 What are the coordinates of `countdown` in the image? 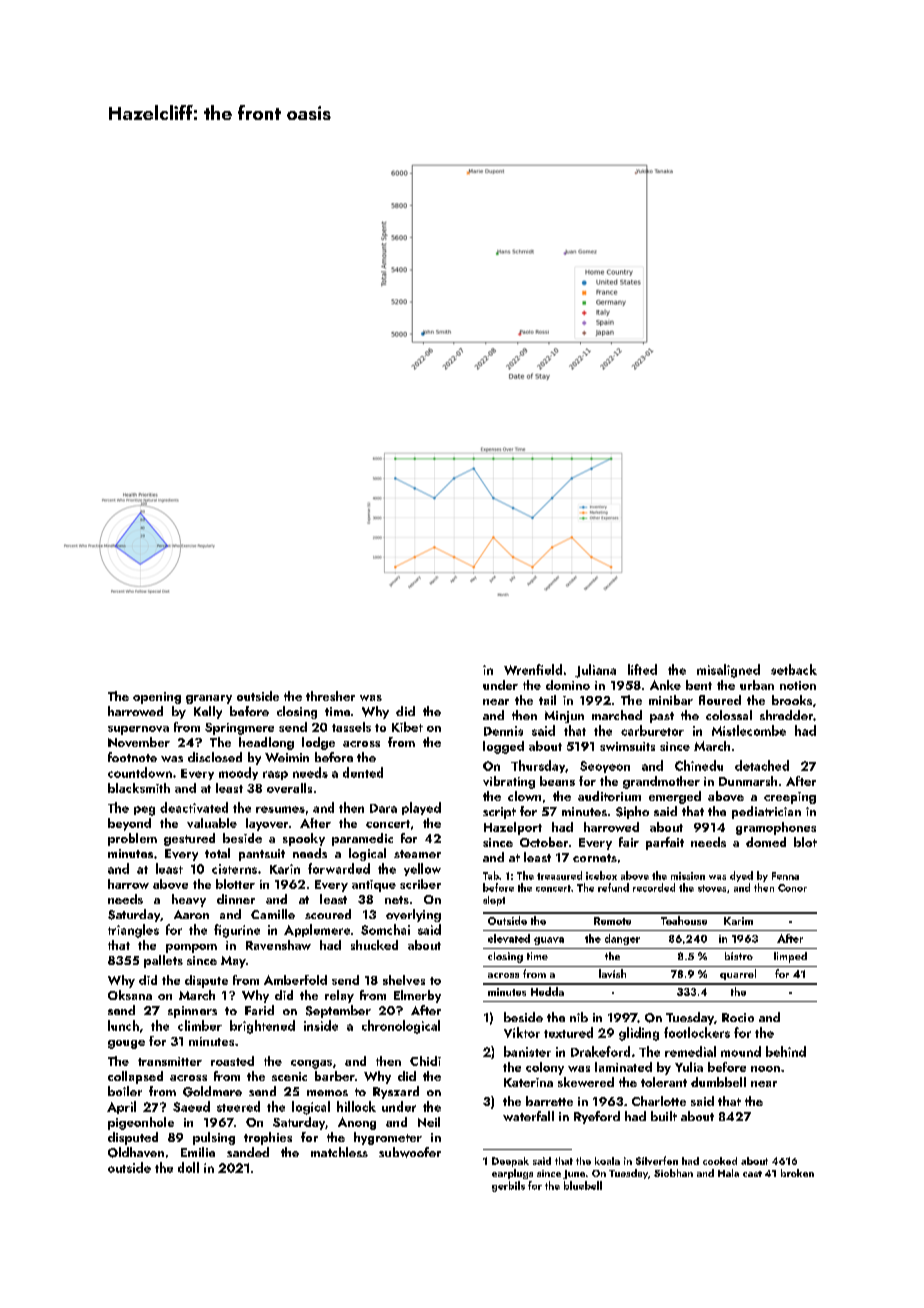 It's located at (140, 772).
